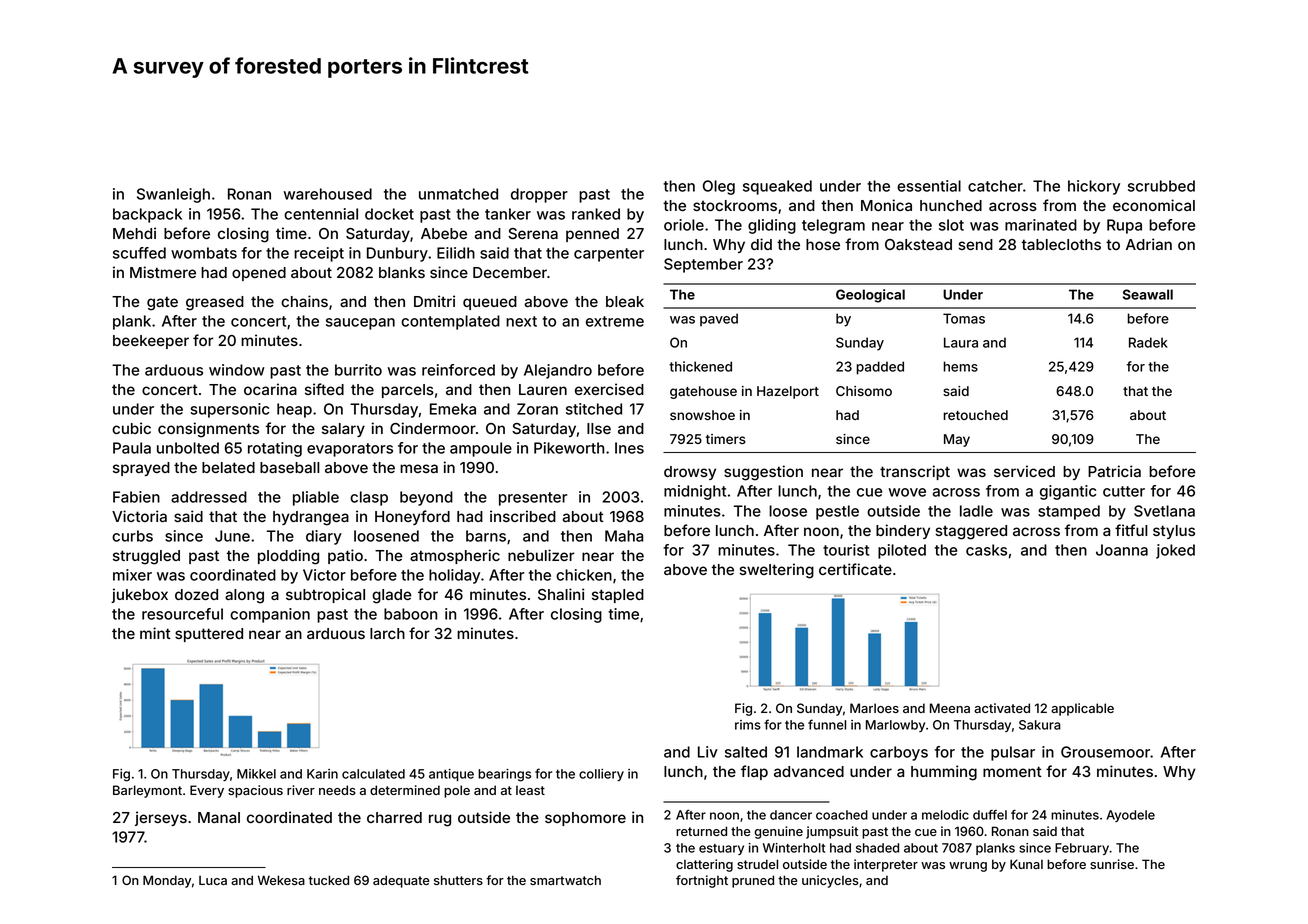 Image resolution: width=1308 pixels, height=924 pixels. I want to click on joked, so click(1175, 551).
